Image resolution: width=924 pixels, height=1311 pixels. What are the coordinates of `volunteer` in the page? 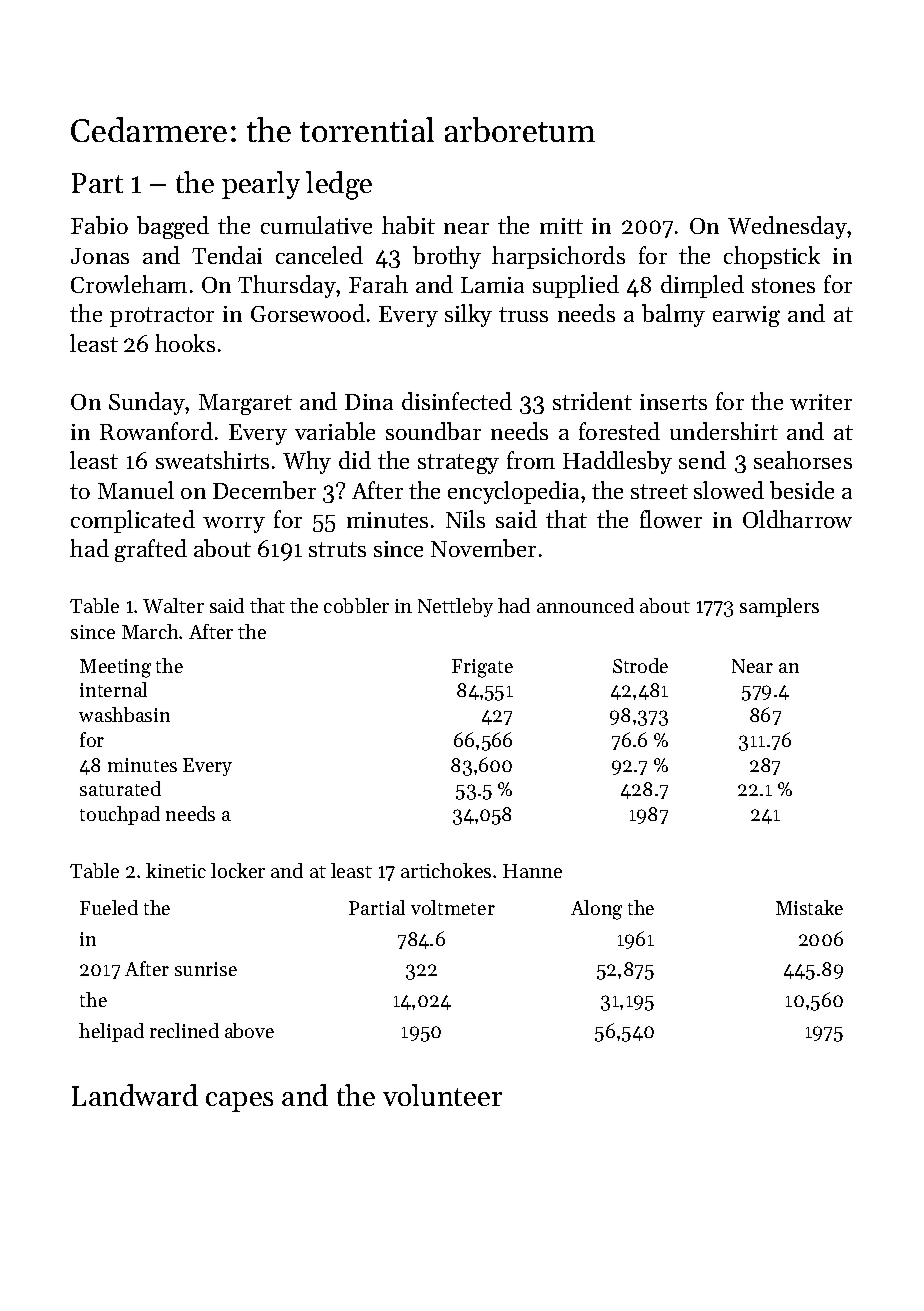 It's located at (442, 1095).
